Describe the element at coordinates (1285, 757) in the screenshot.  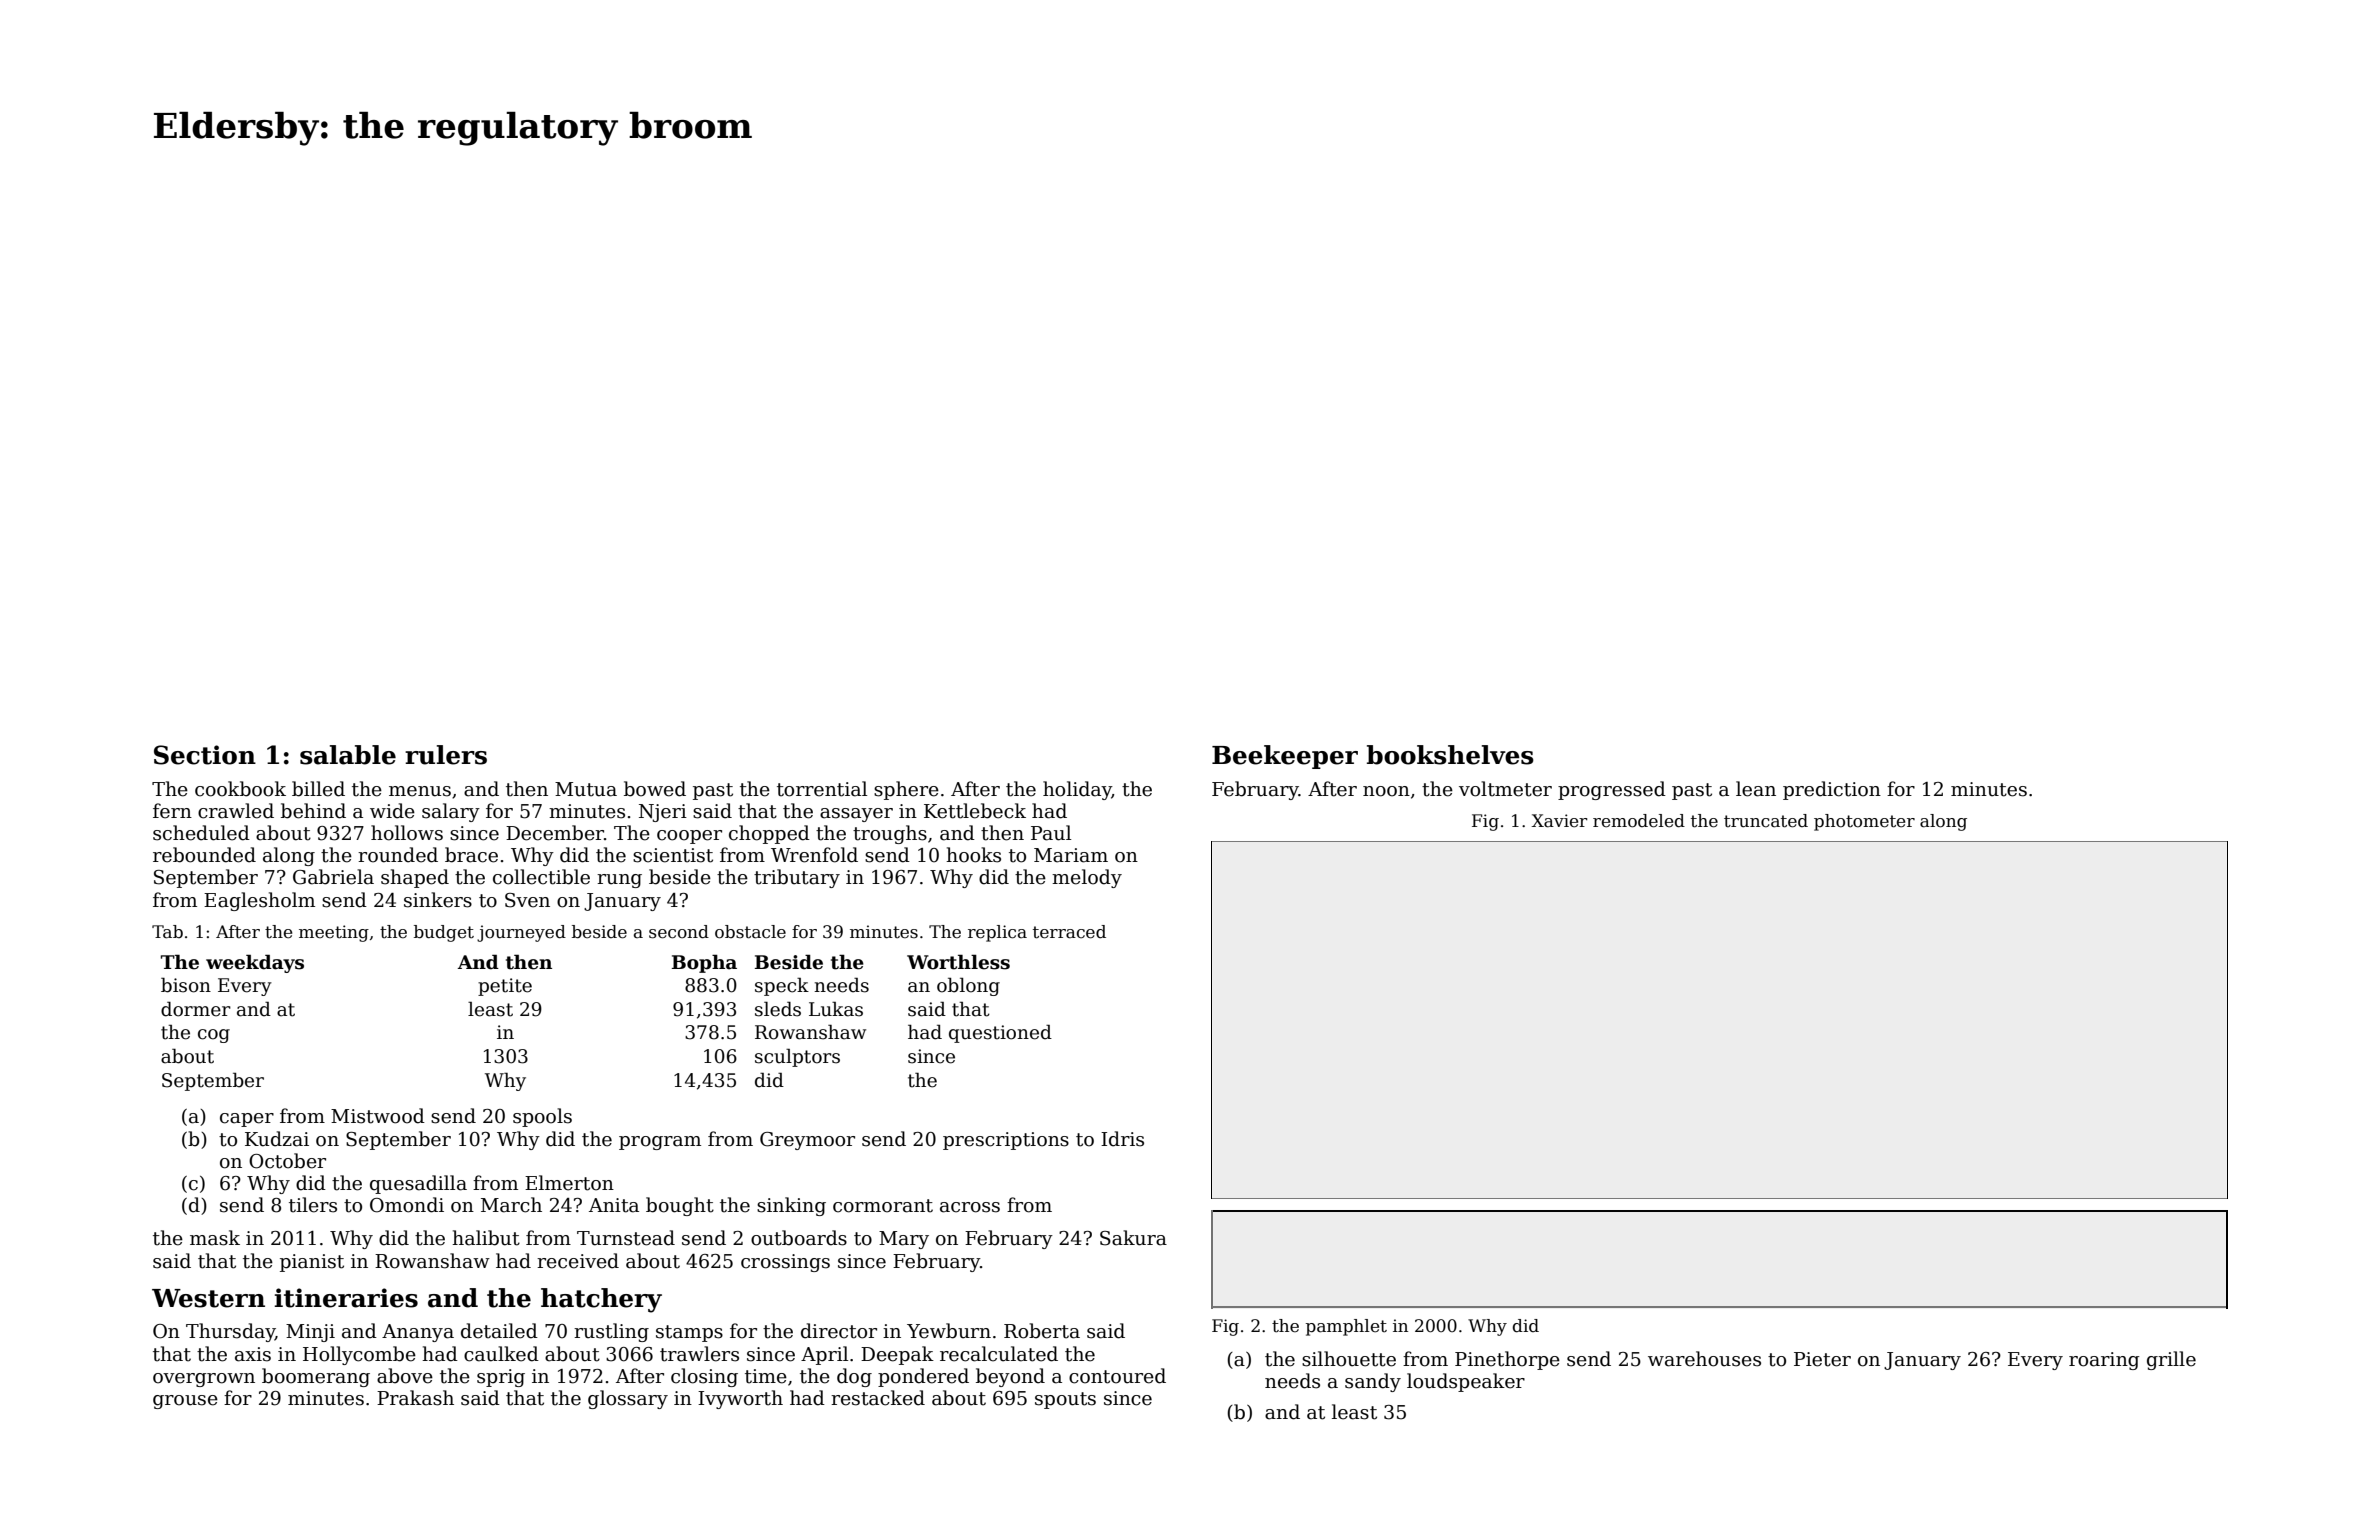
I see `Beekeeper` at that location.
